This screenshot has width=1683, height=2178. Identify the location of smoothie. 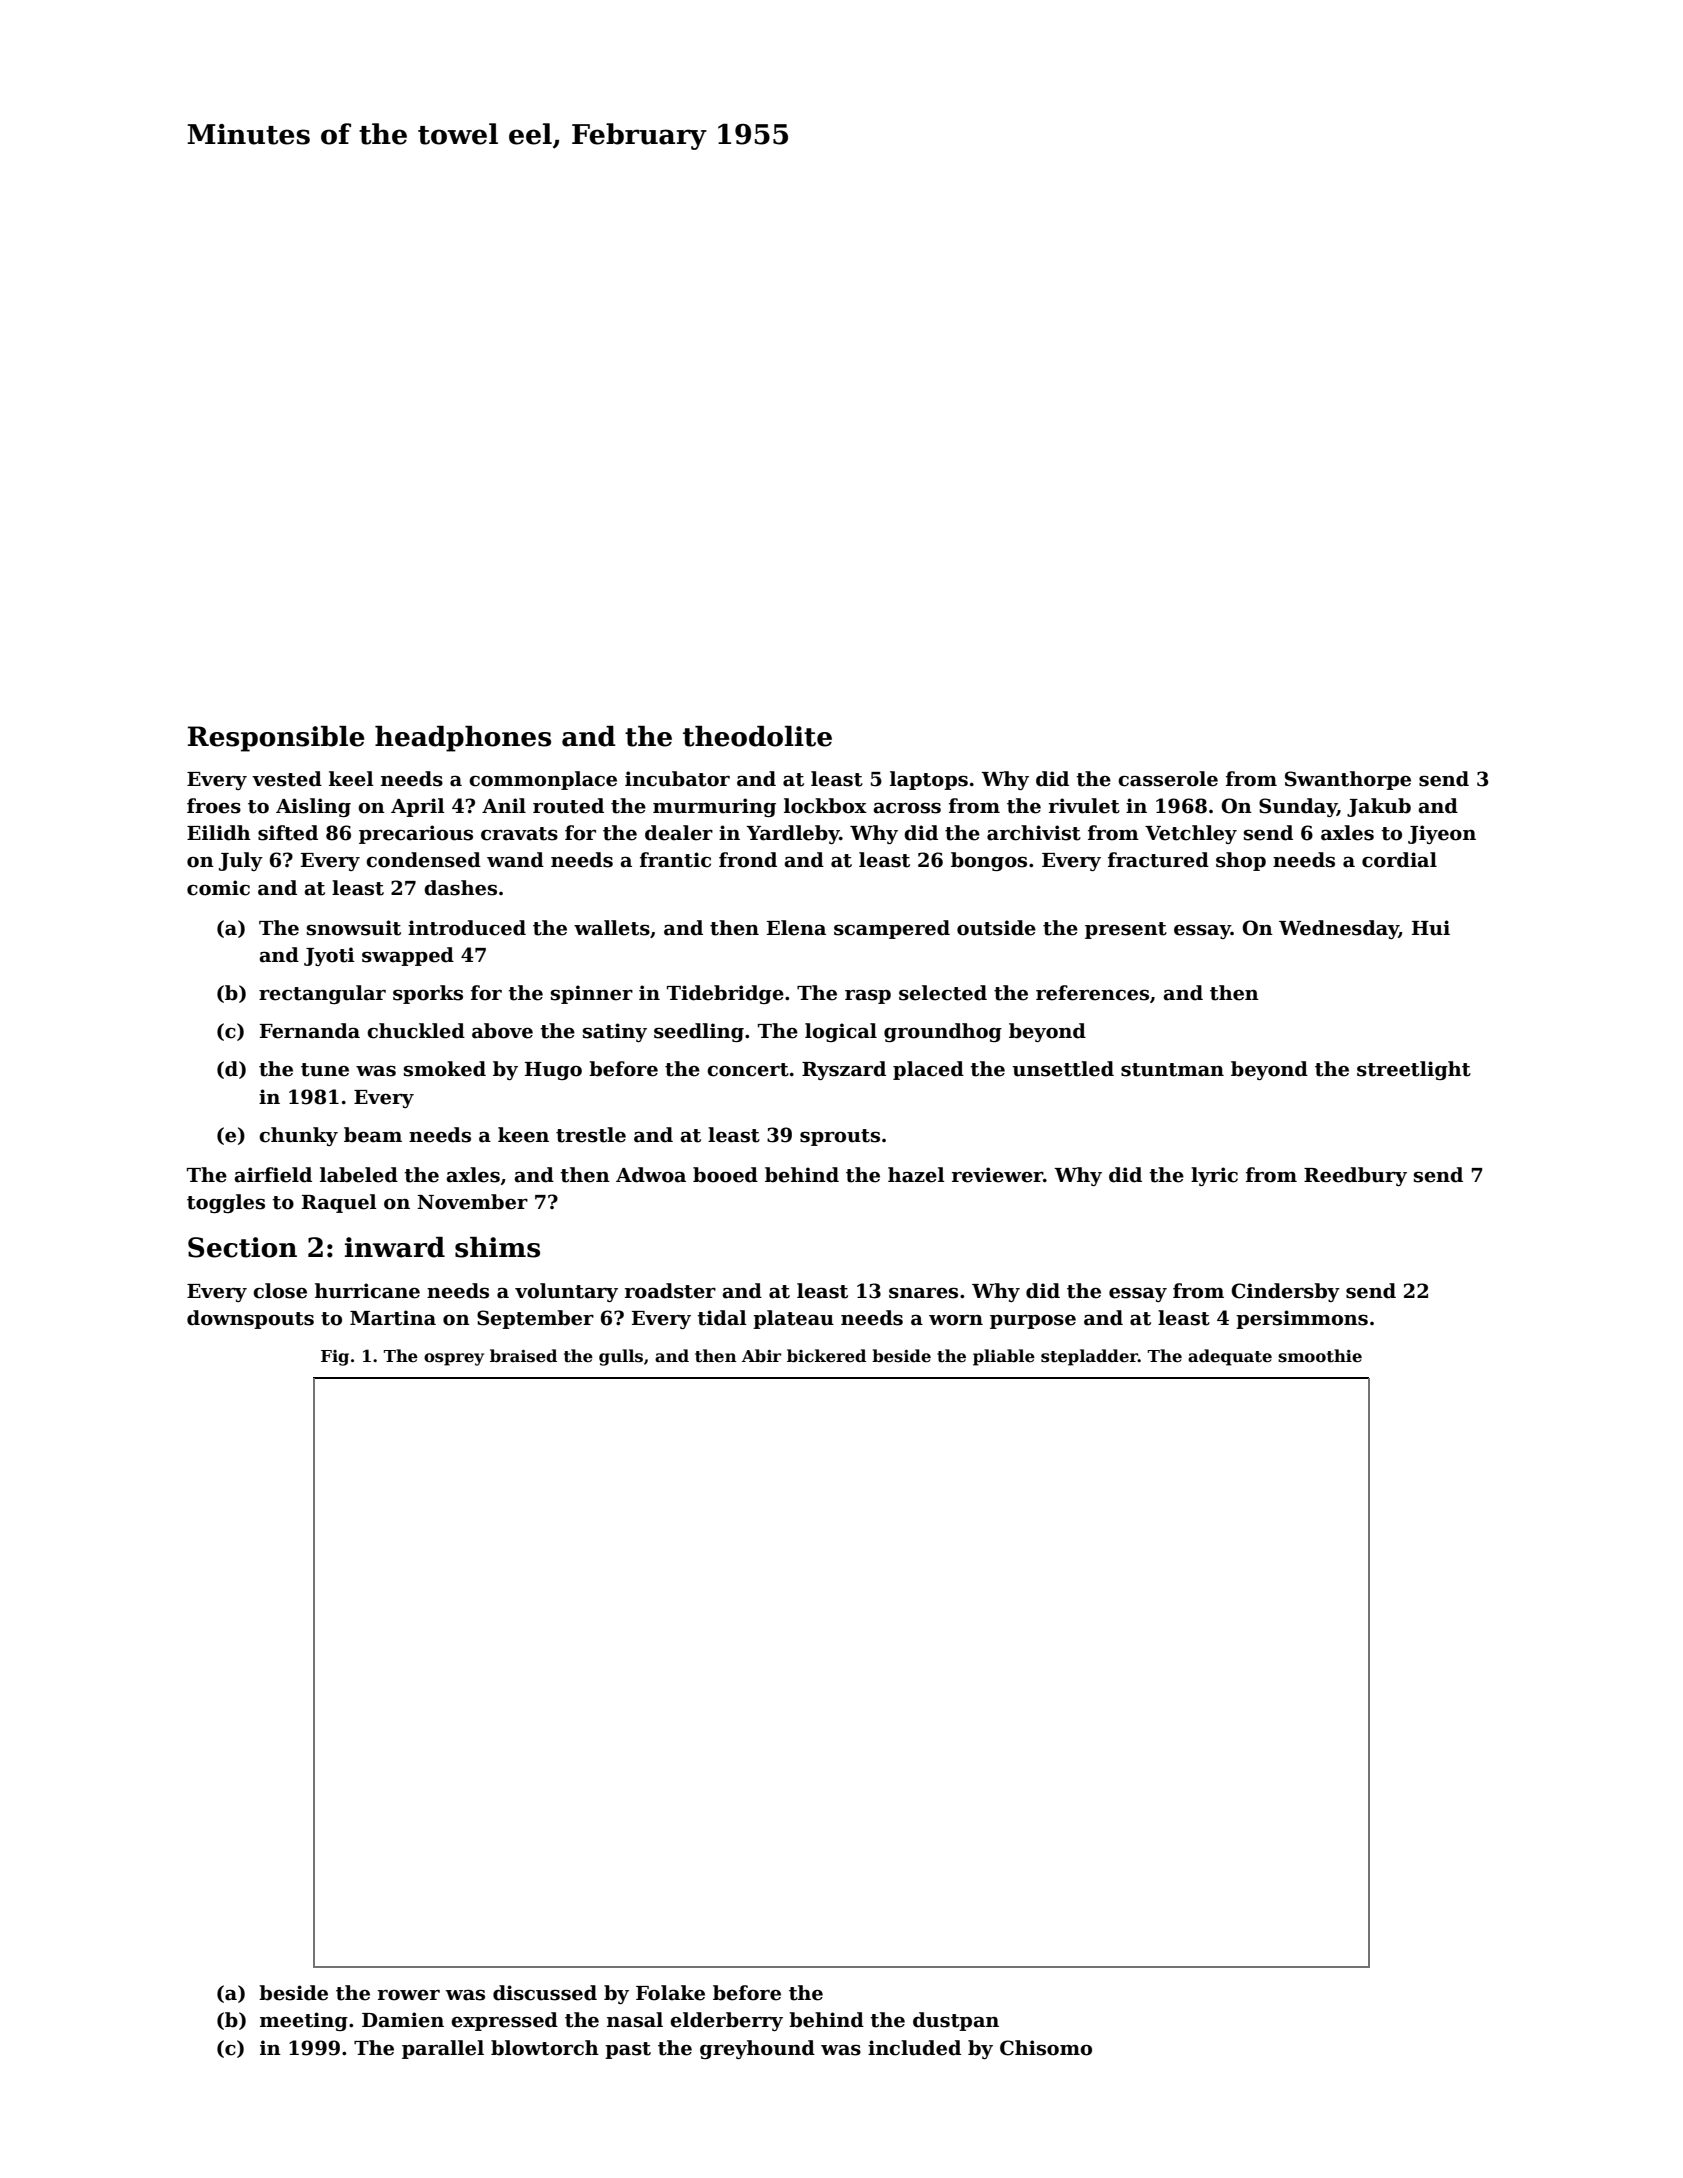
(1320, 1356).
